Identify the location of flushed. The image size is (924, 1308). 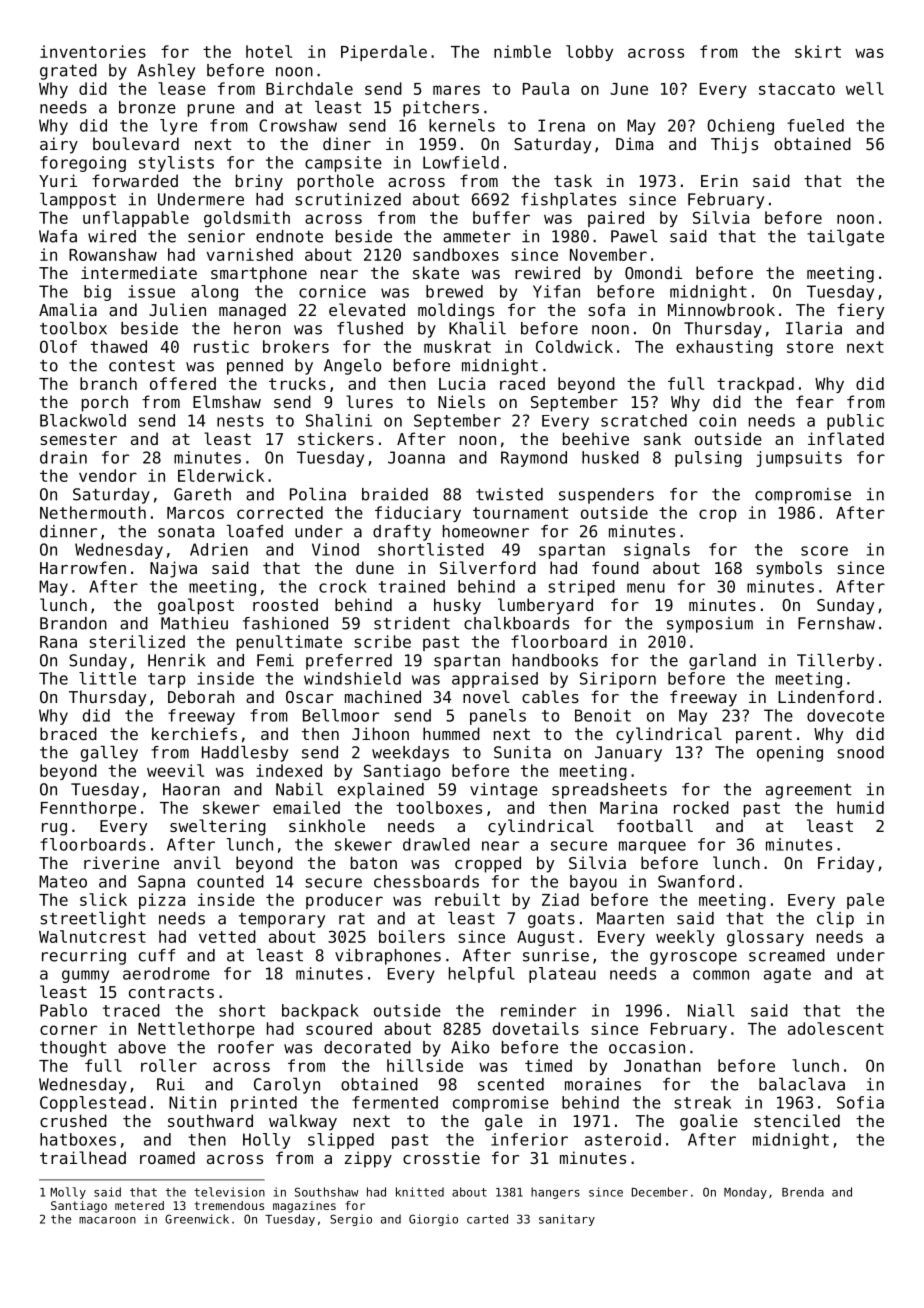
(370, 328).
